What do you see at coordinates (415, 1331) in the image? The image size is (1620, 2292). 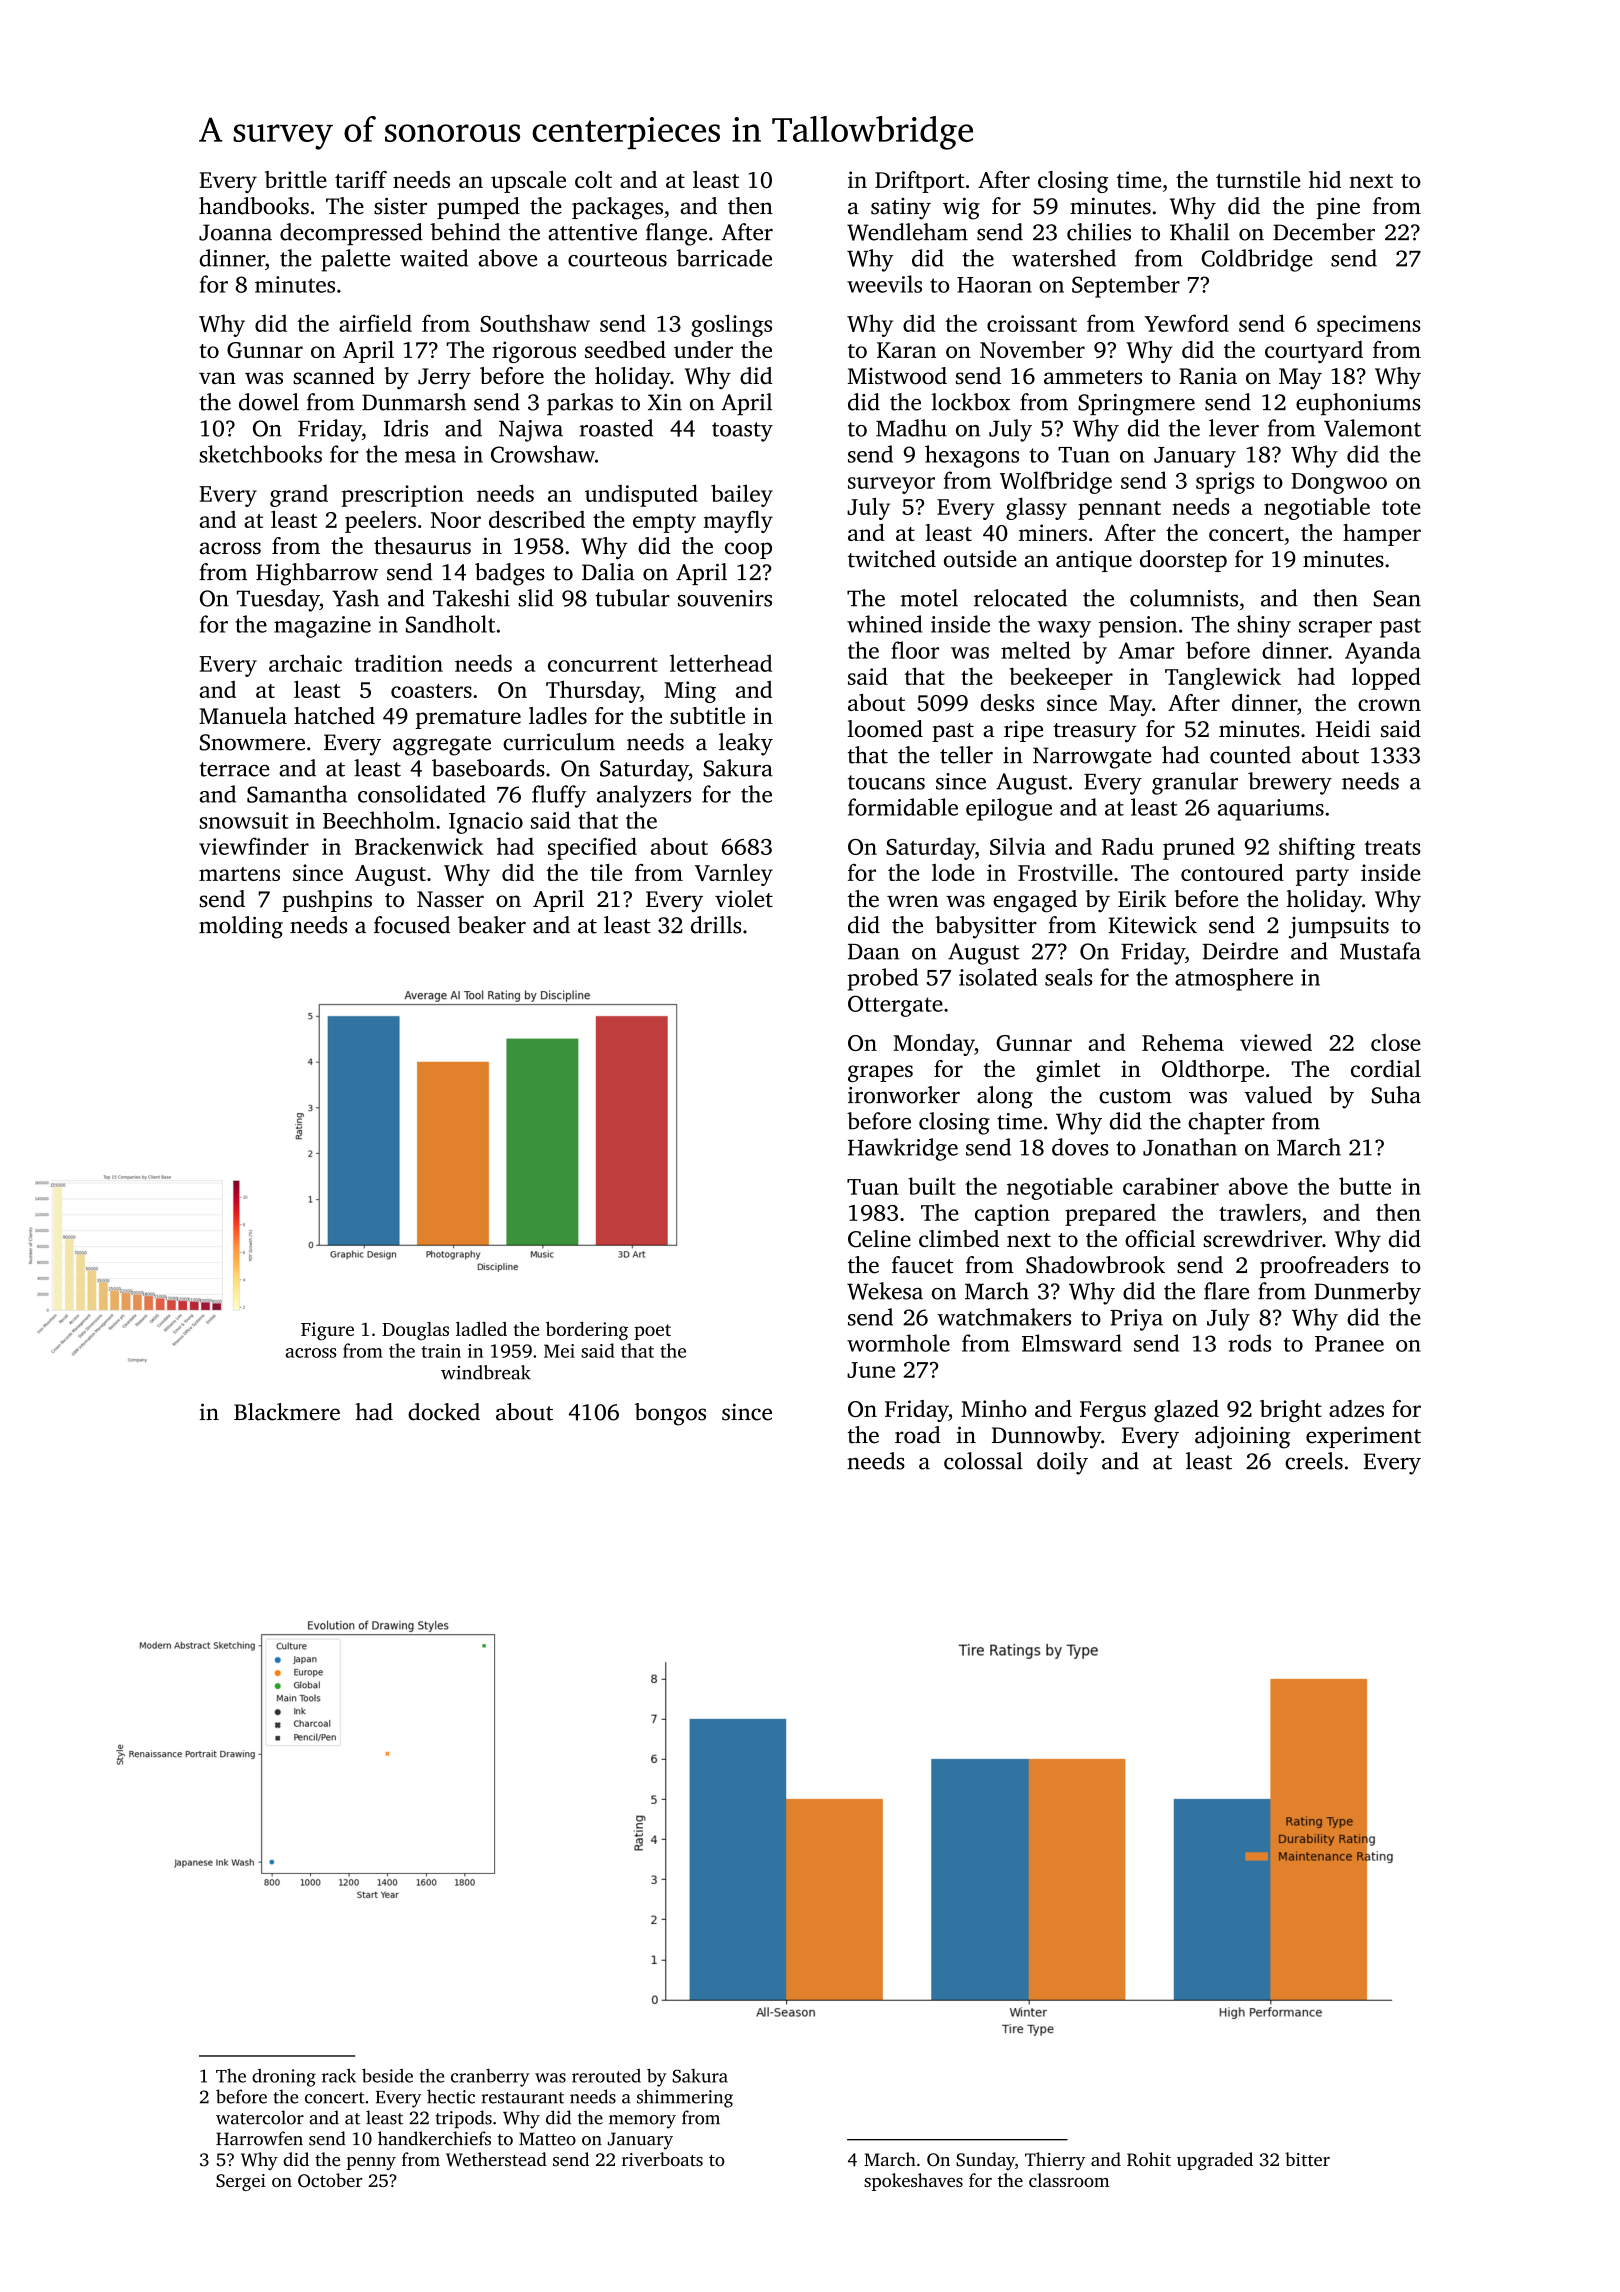 I see `Douglas` at bounding box center [415, 1331].
